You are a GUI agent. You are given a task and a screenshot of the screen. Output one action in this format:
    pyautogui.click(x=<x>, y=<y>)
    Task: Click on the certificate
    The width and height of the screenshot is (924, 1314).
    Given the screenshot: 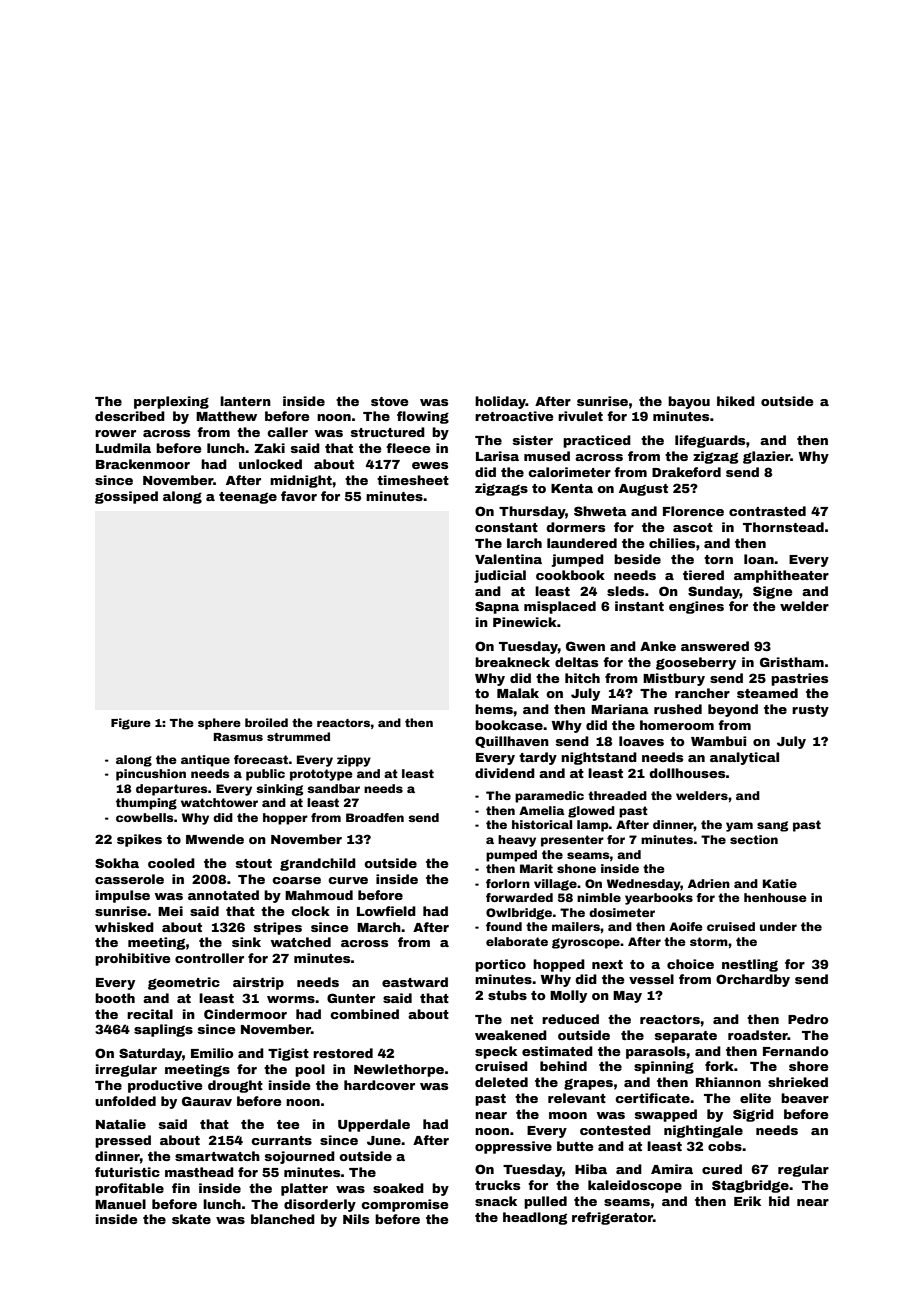 What is the action you would take?
    pyautogui.click(x=652, y=1098)
